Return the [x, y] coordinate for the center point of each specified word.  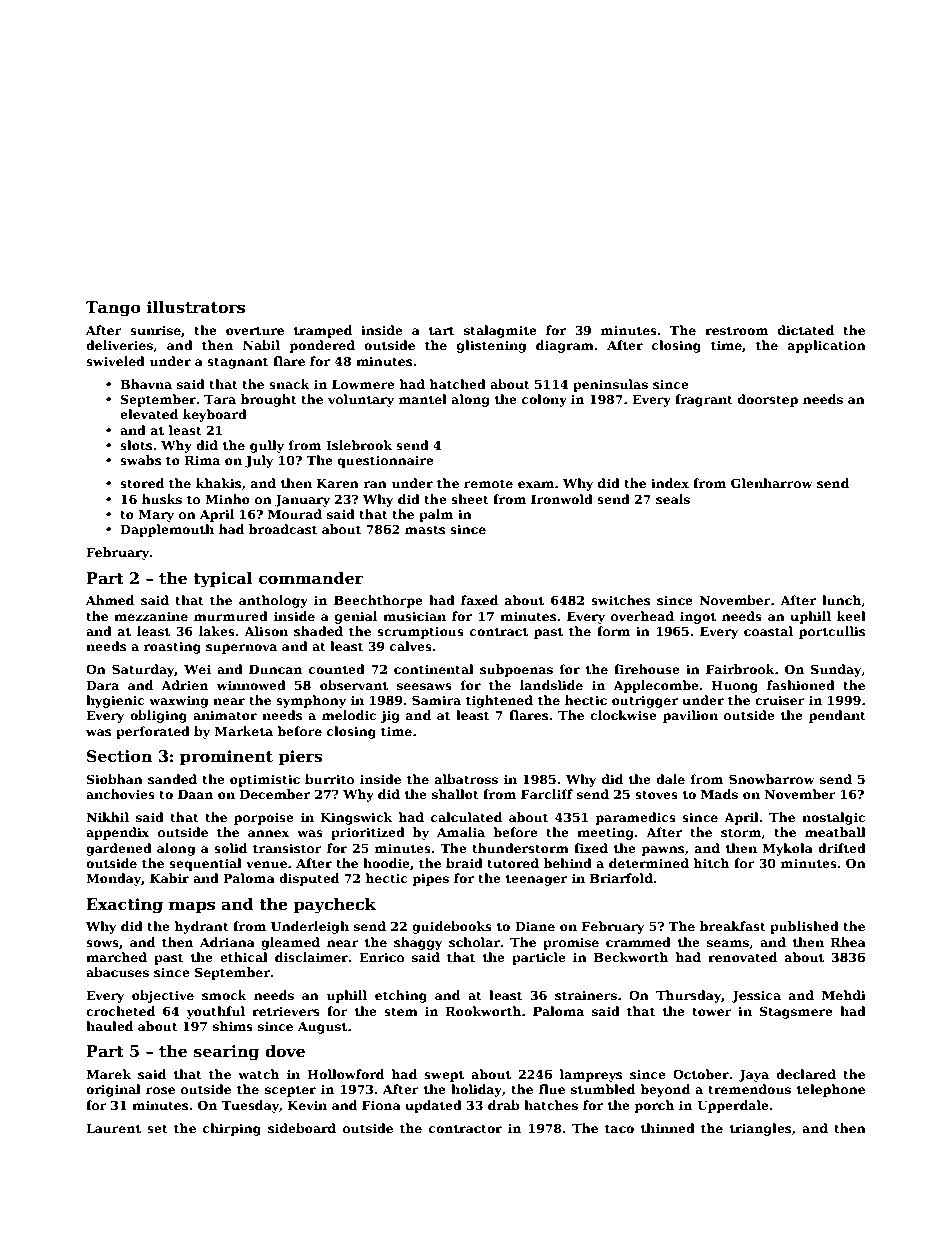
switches [620, 600]
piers [301, 758]
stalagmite [500, 331]
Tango [113, 309]
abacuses [117, 972]
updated [433, 1106]
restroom [736, 330]
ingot [698, 618]
